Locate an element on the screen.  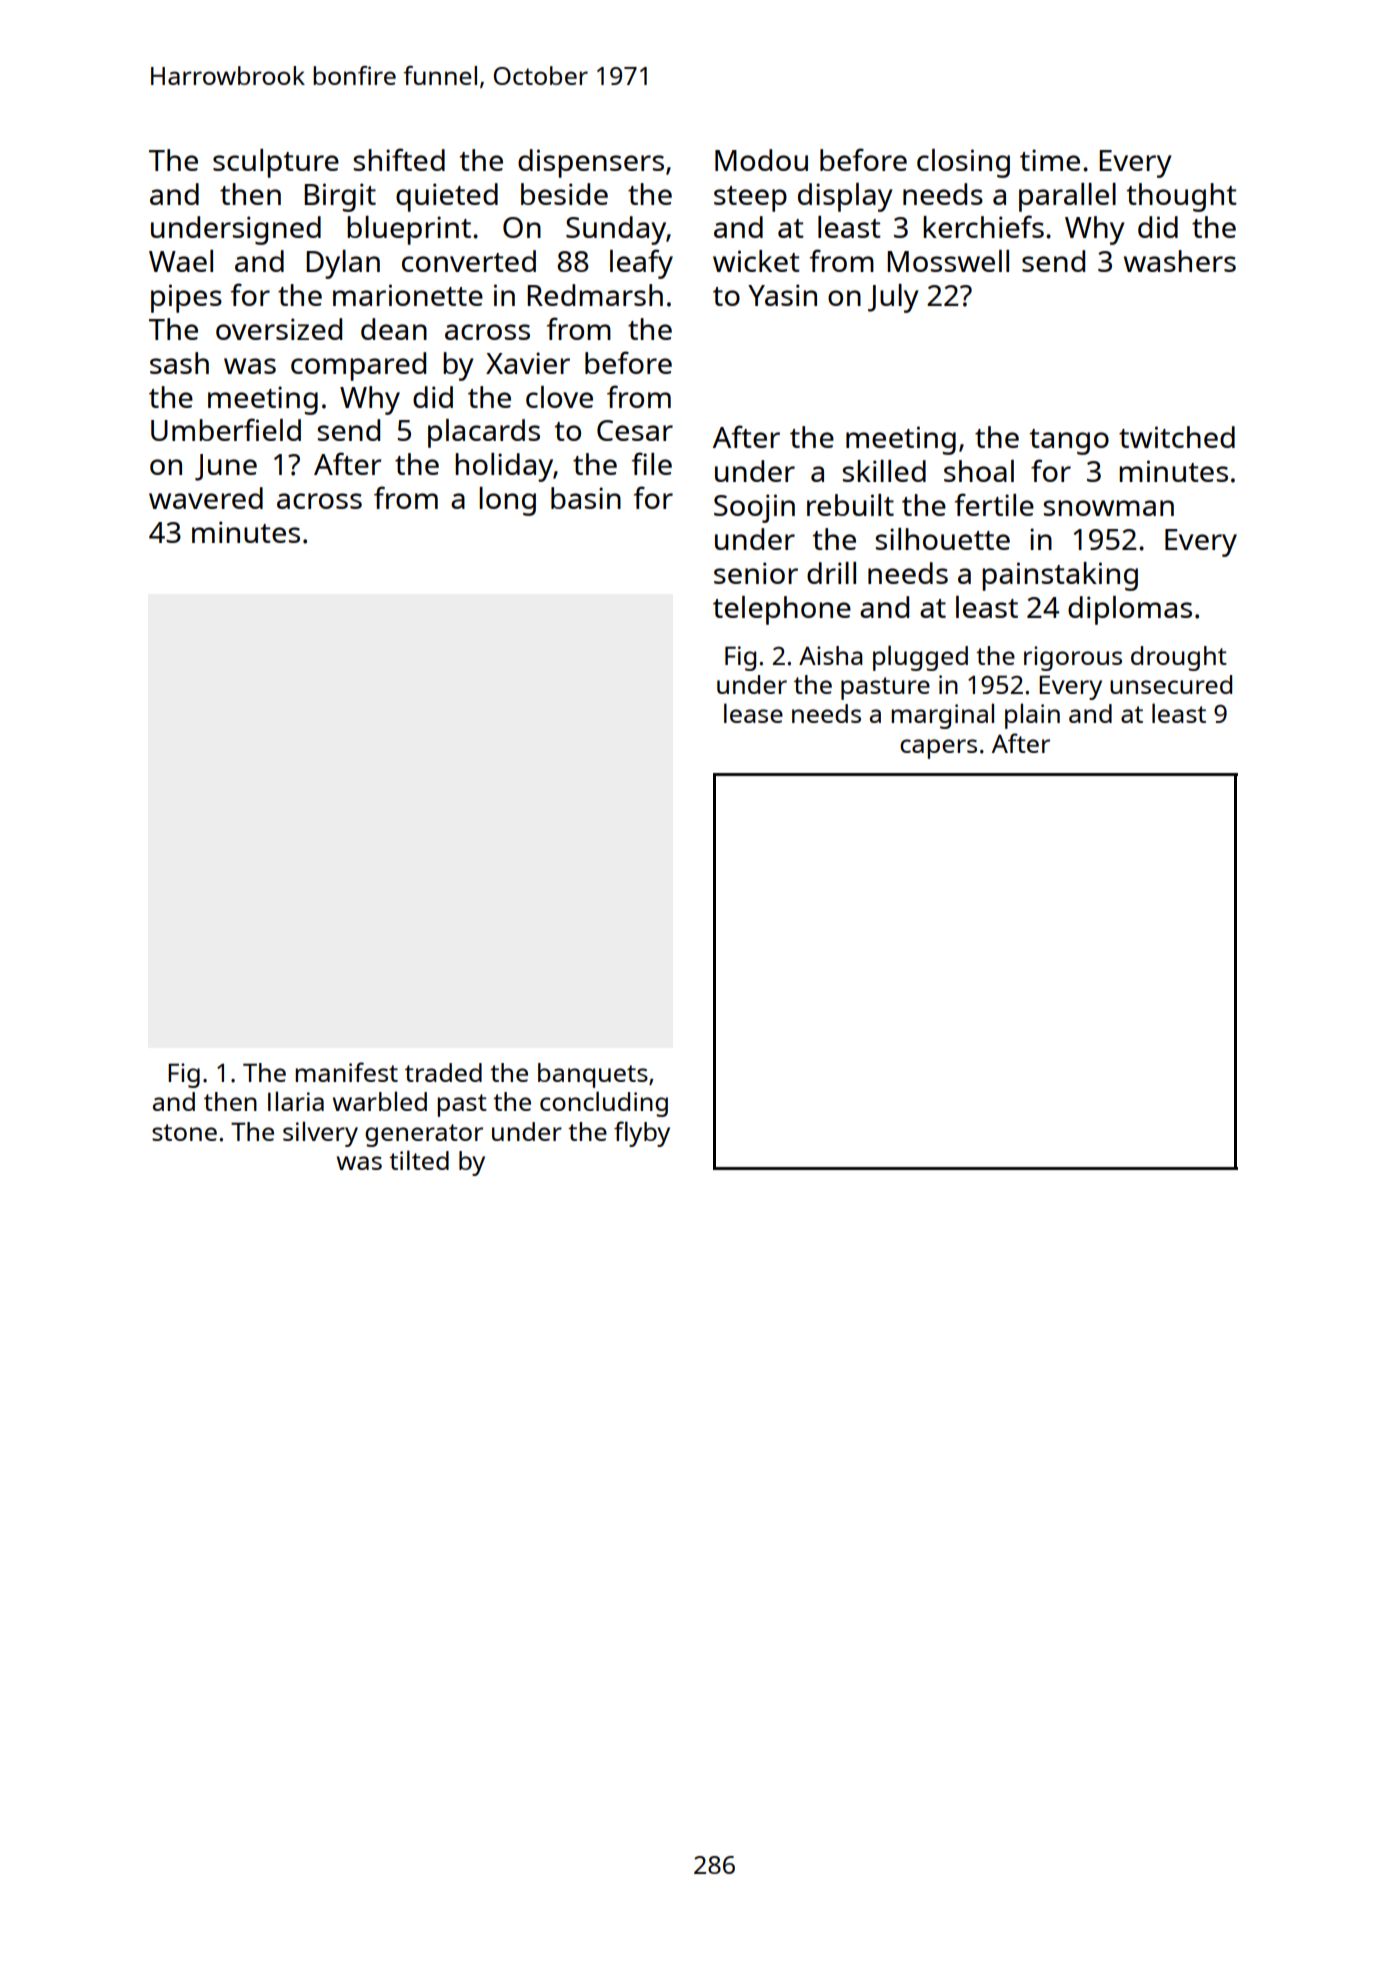
banquets is located at coordinates (593, 1075).
